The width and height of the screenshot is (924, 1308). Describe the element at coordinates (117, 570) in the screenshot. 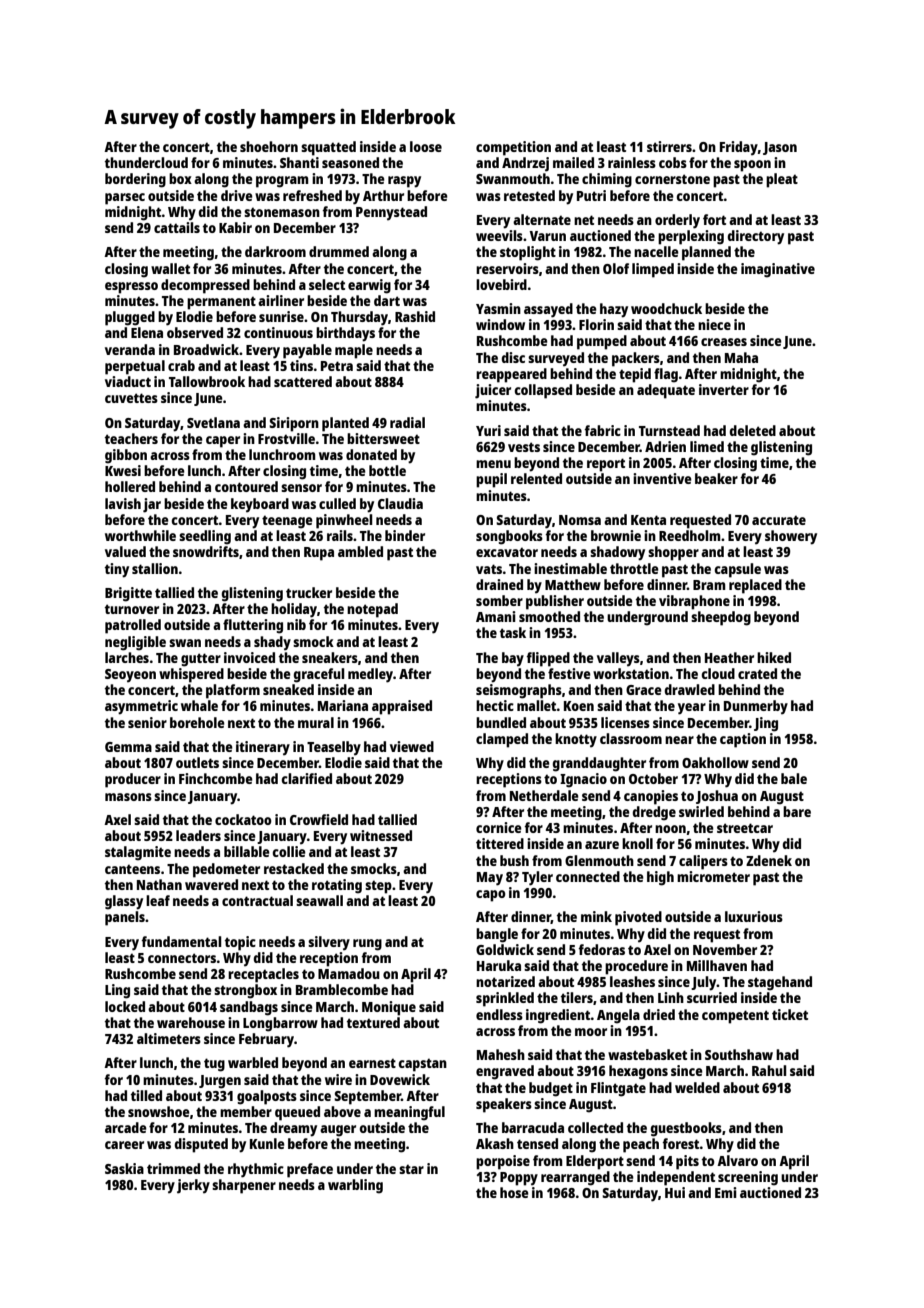

I see `tiny` at that location.
